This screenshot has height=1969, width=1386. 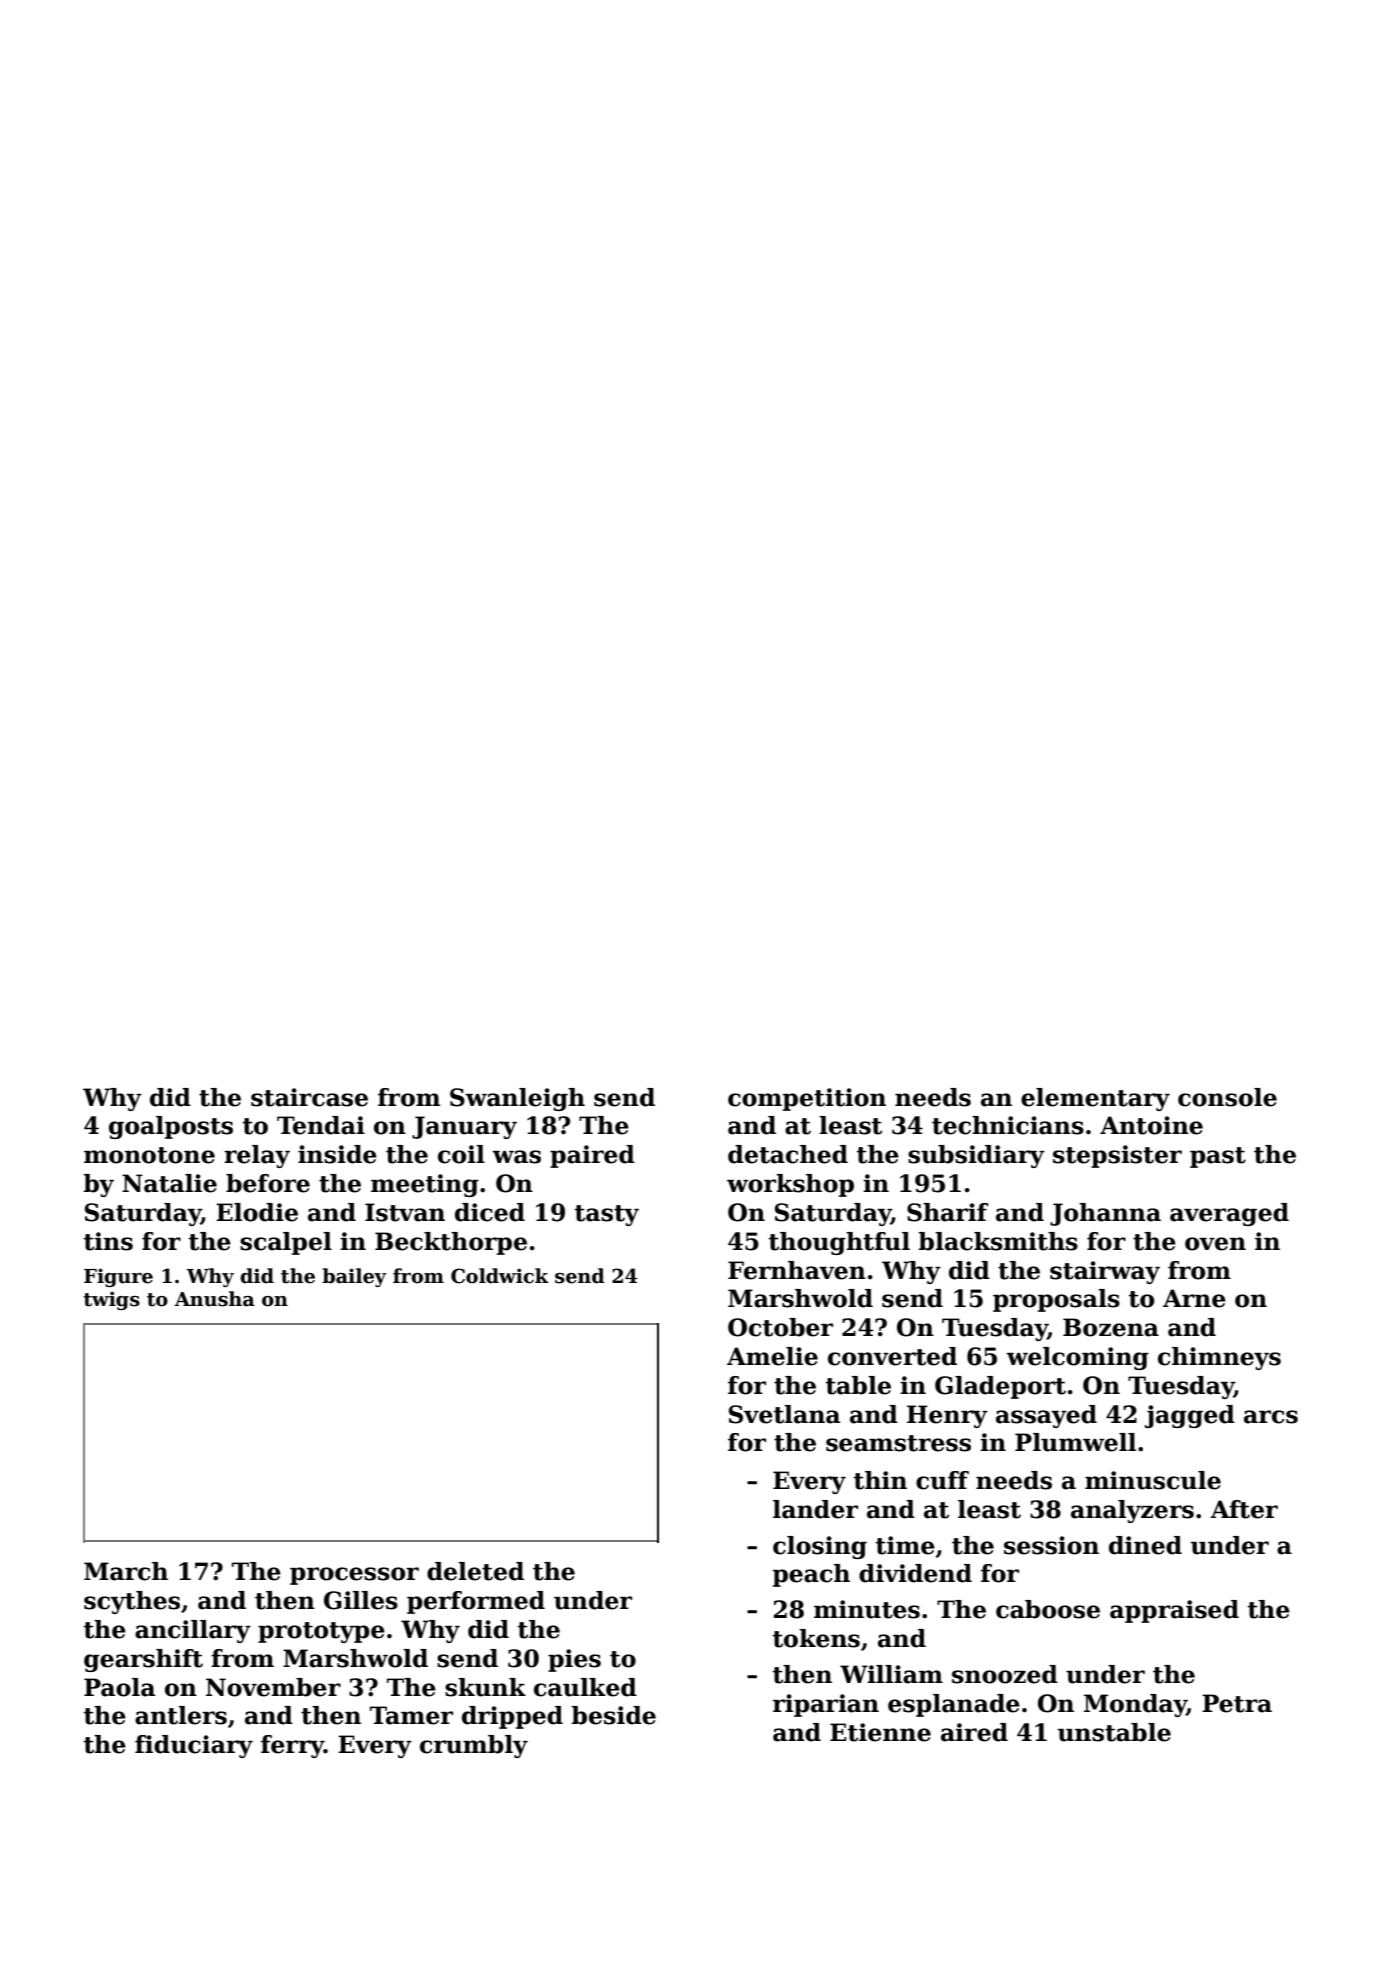 What do you see at coordinates (169, 1183) in the screenshot?
I see `Natalie` at bounding box center [169, 1183].
